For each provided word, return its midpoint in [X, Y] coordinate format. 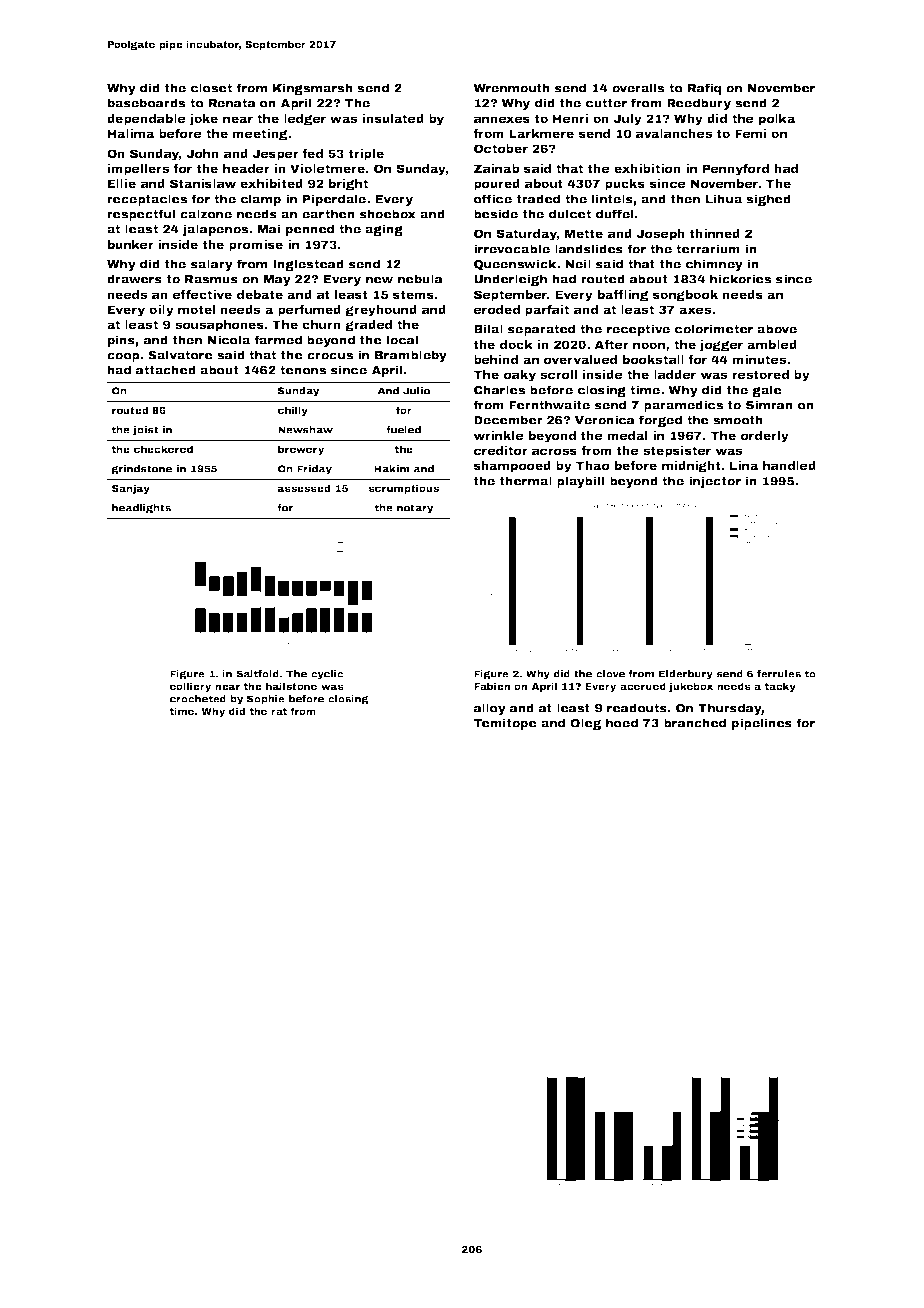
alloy [490, 709]
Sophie [266, 700]
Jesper [276, 155]
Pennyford [736, 170]
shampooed [512, 467]
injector [715, 482]
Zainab [497, 168]
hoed [622, 723]
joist [146, 431]
